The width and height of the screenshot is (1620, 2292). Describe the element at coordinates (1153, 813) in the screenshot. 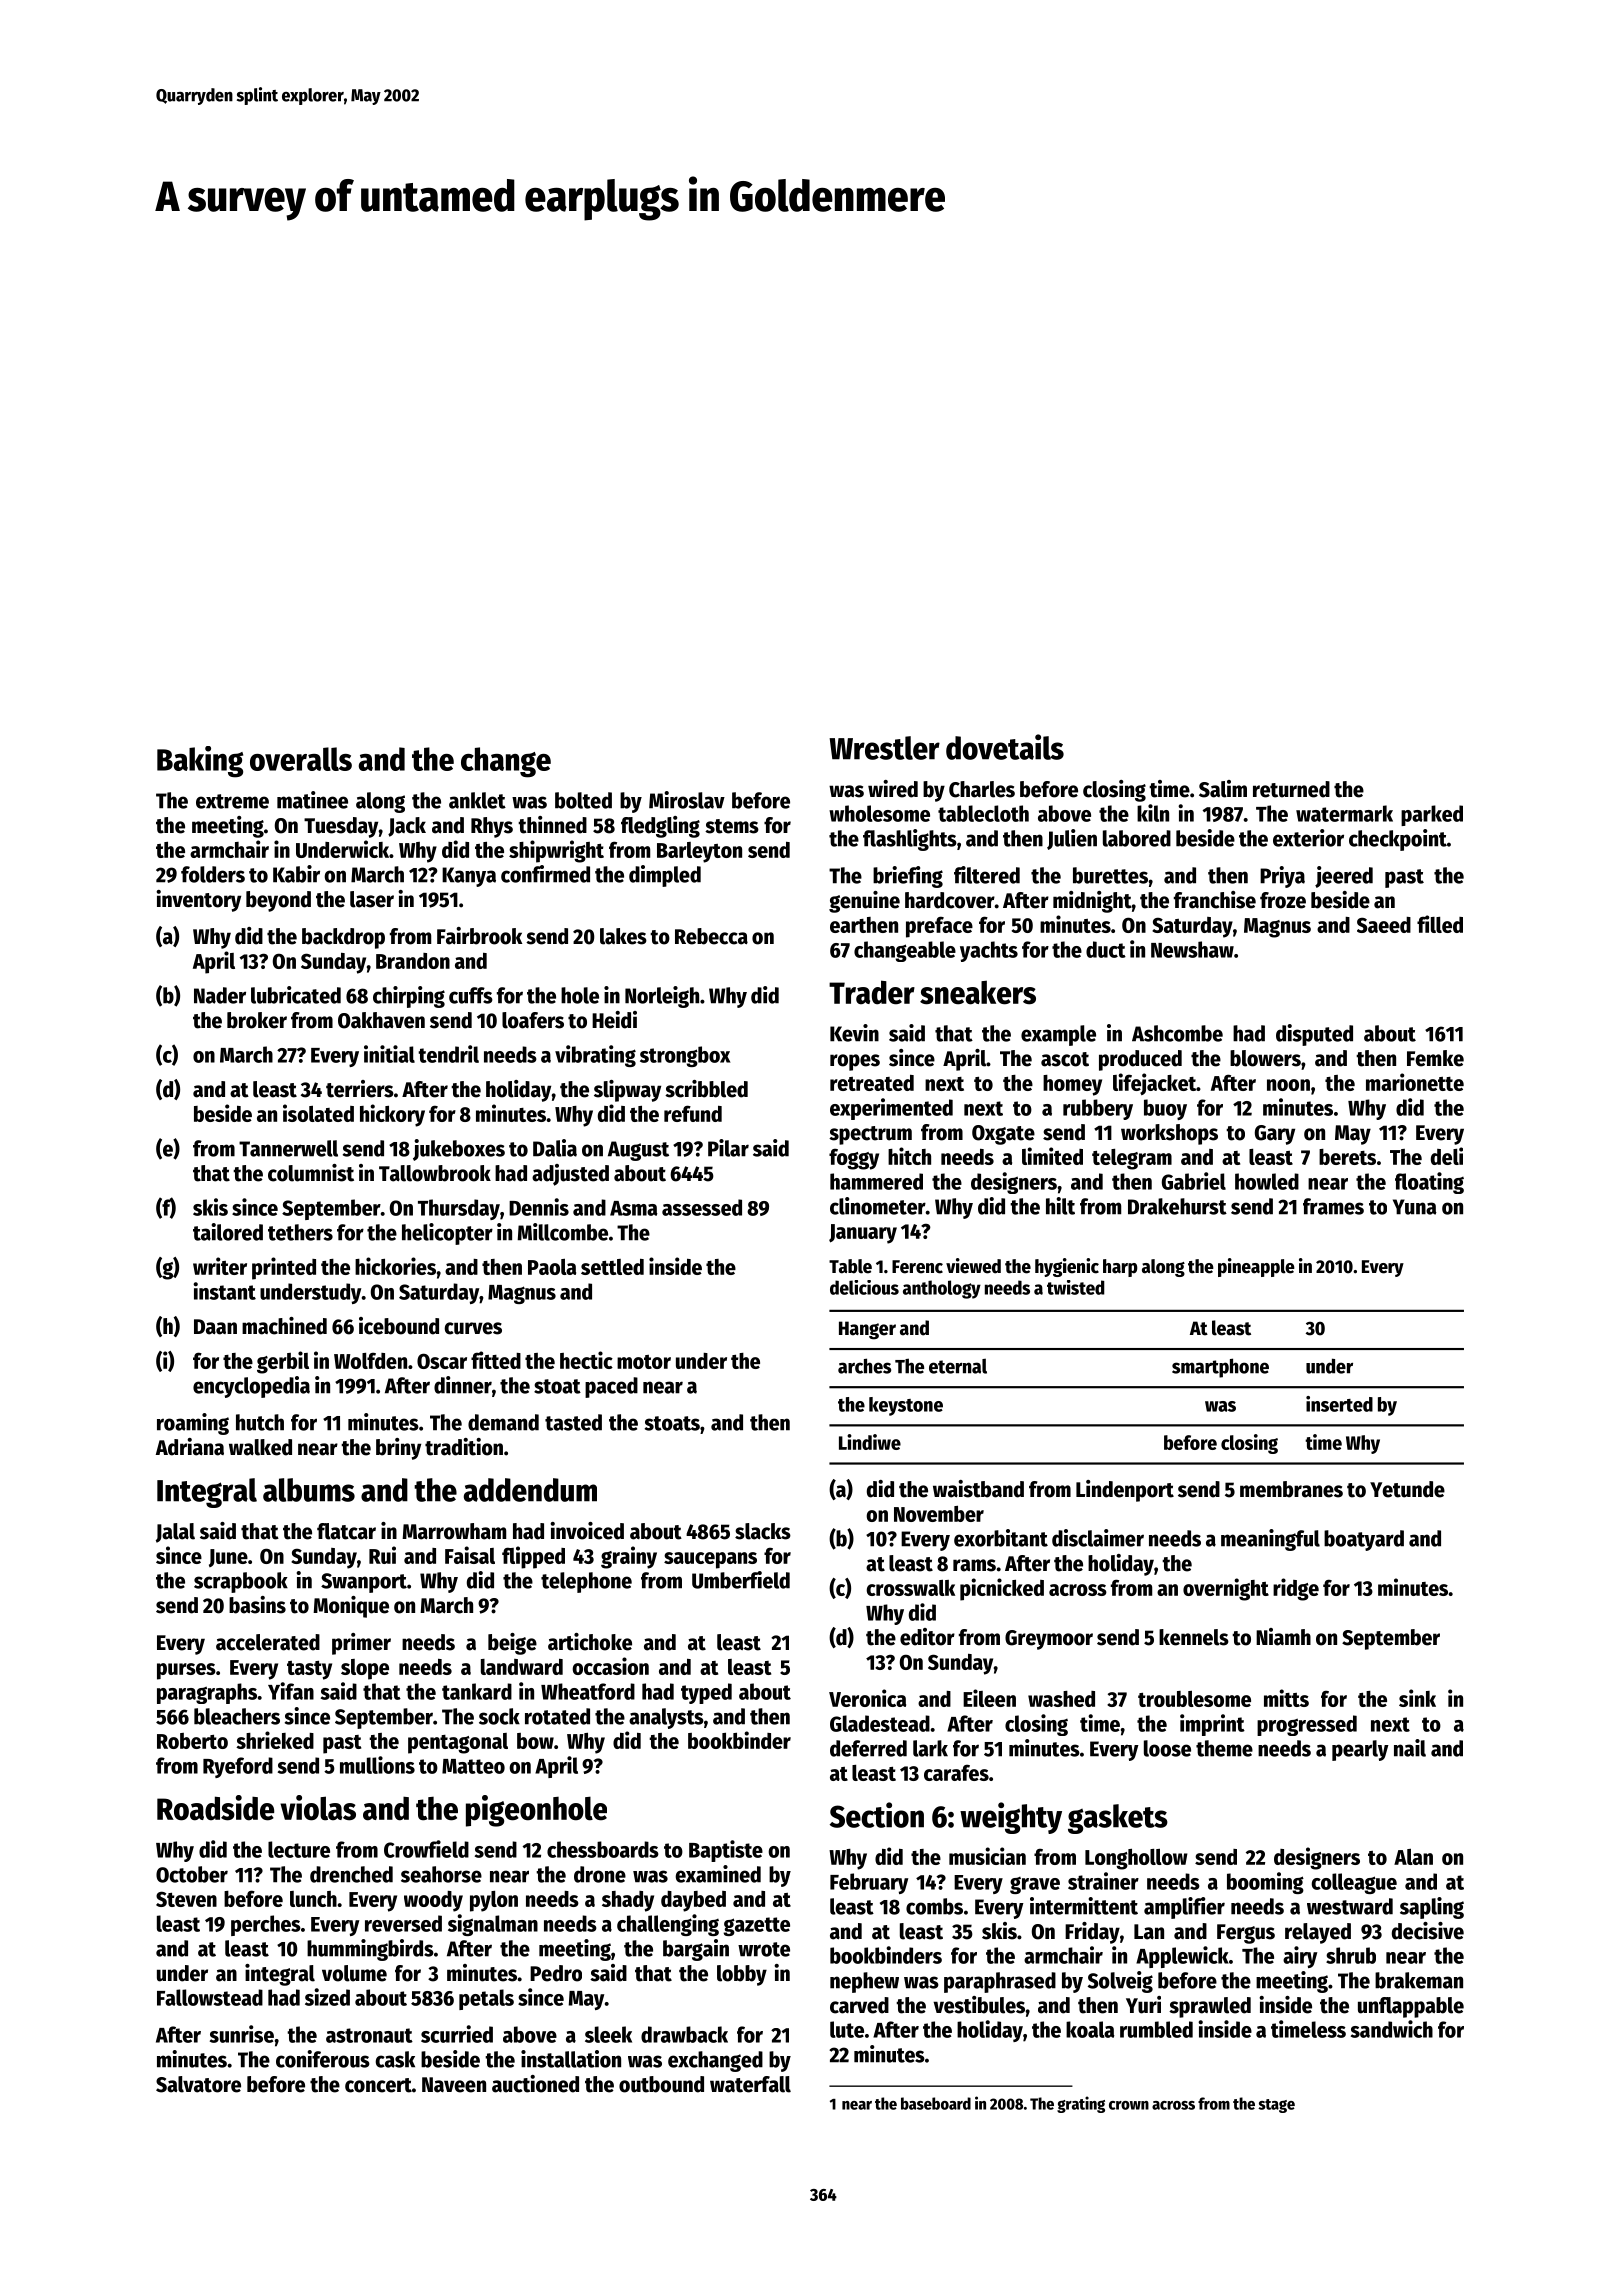

I see `kiln` at that location.
